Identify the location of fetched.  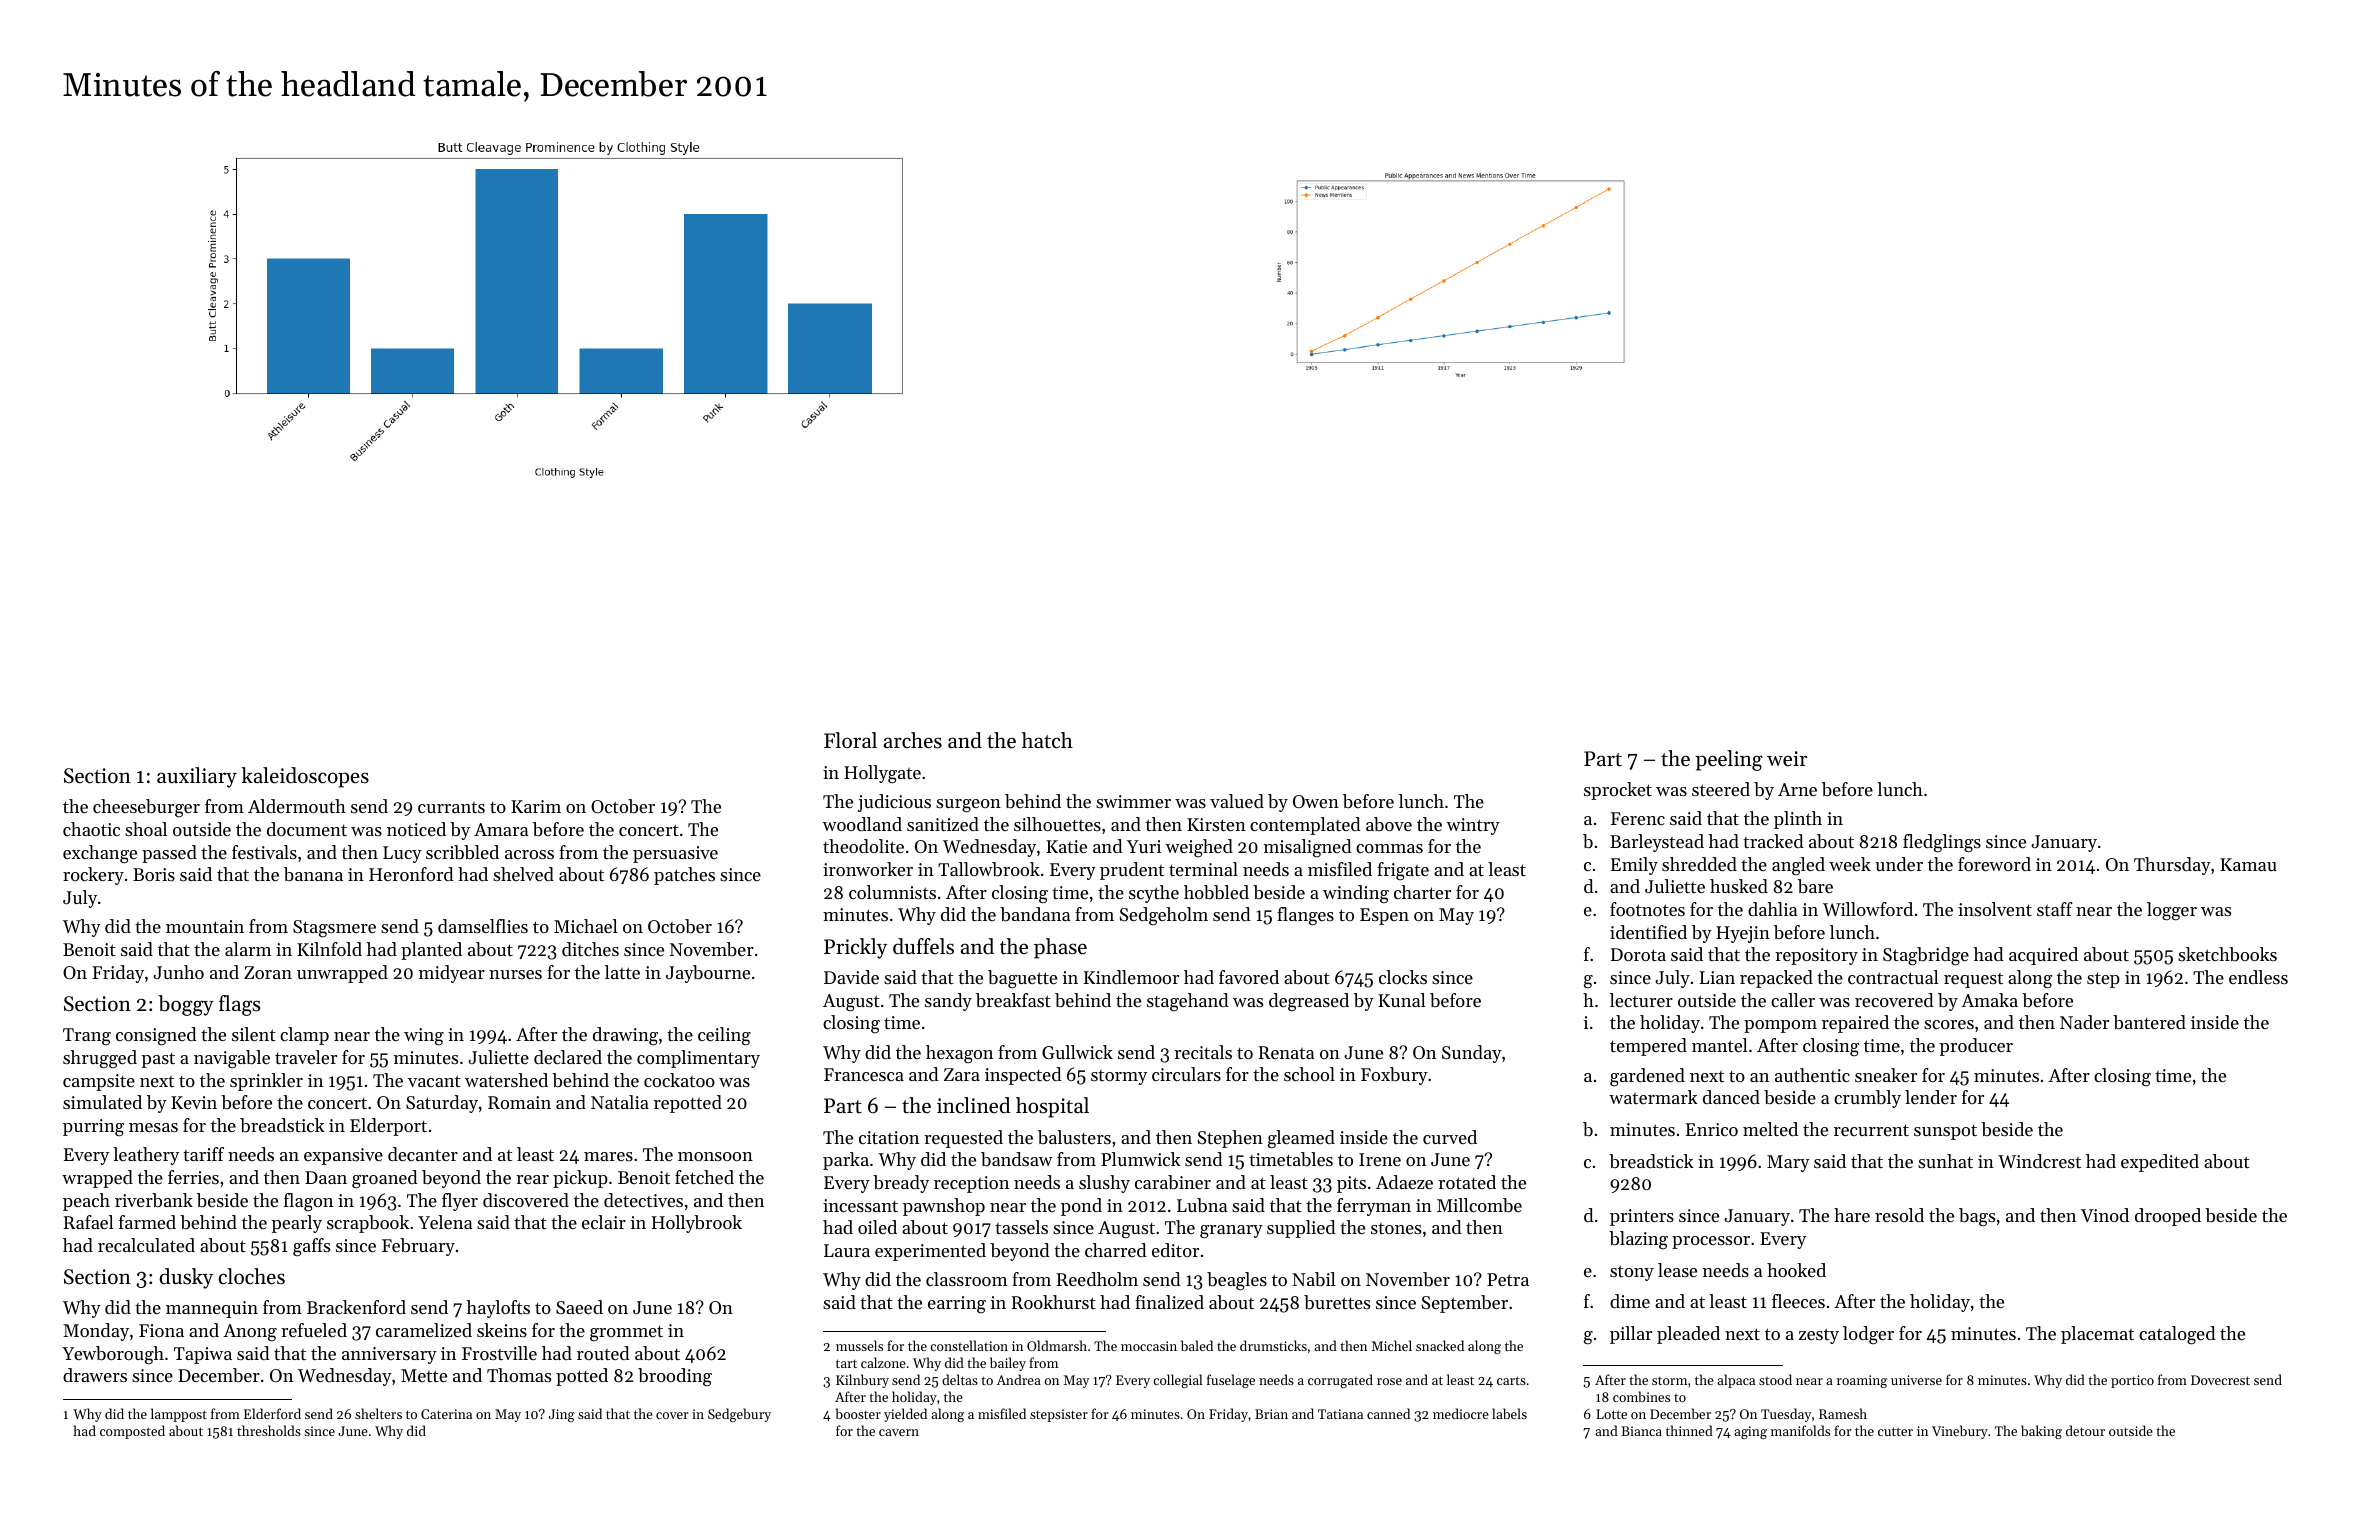
(704, 1177).
